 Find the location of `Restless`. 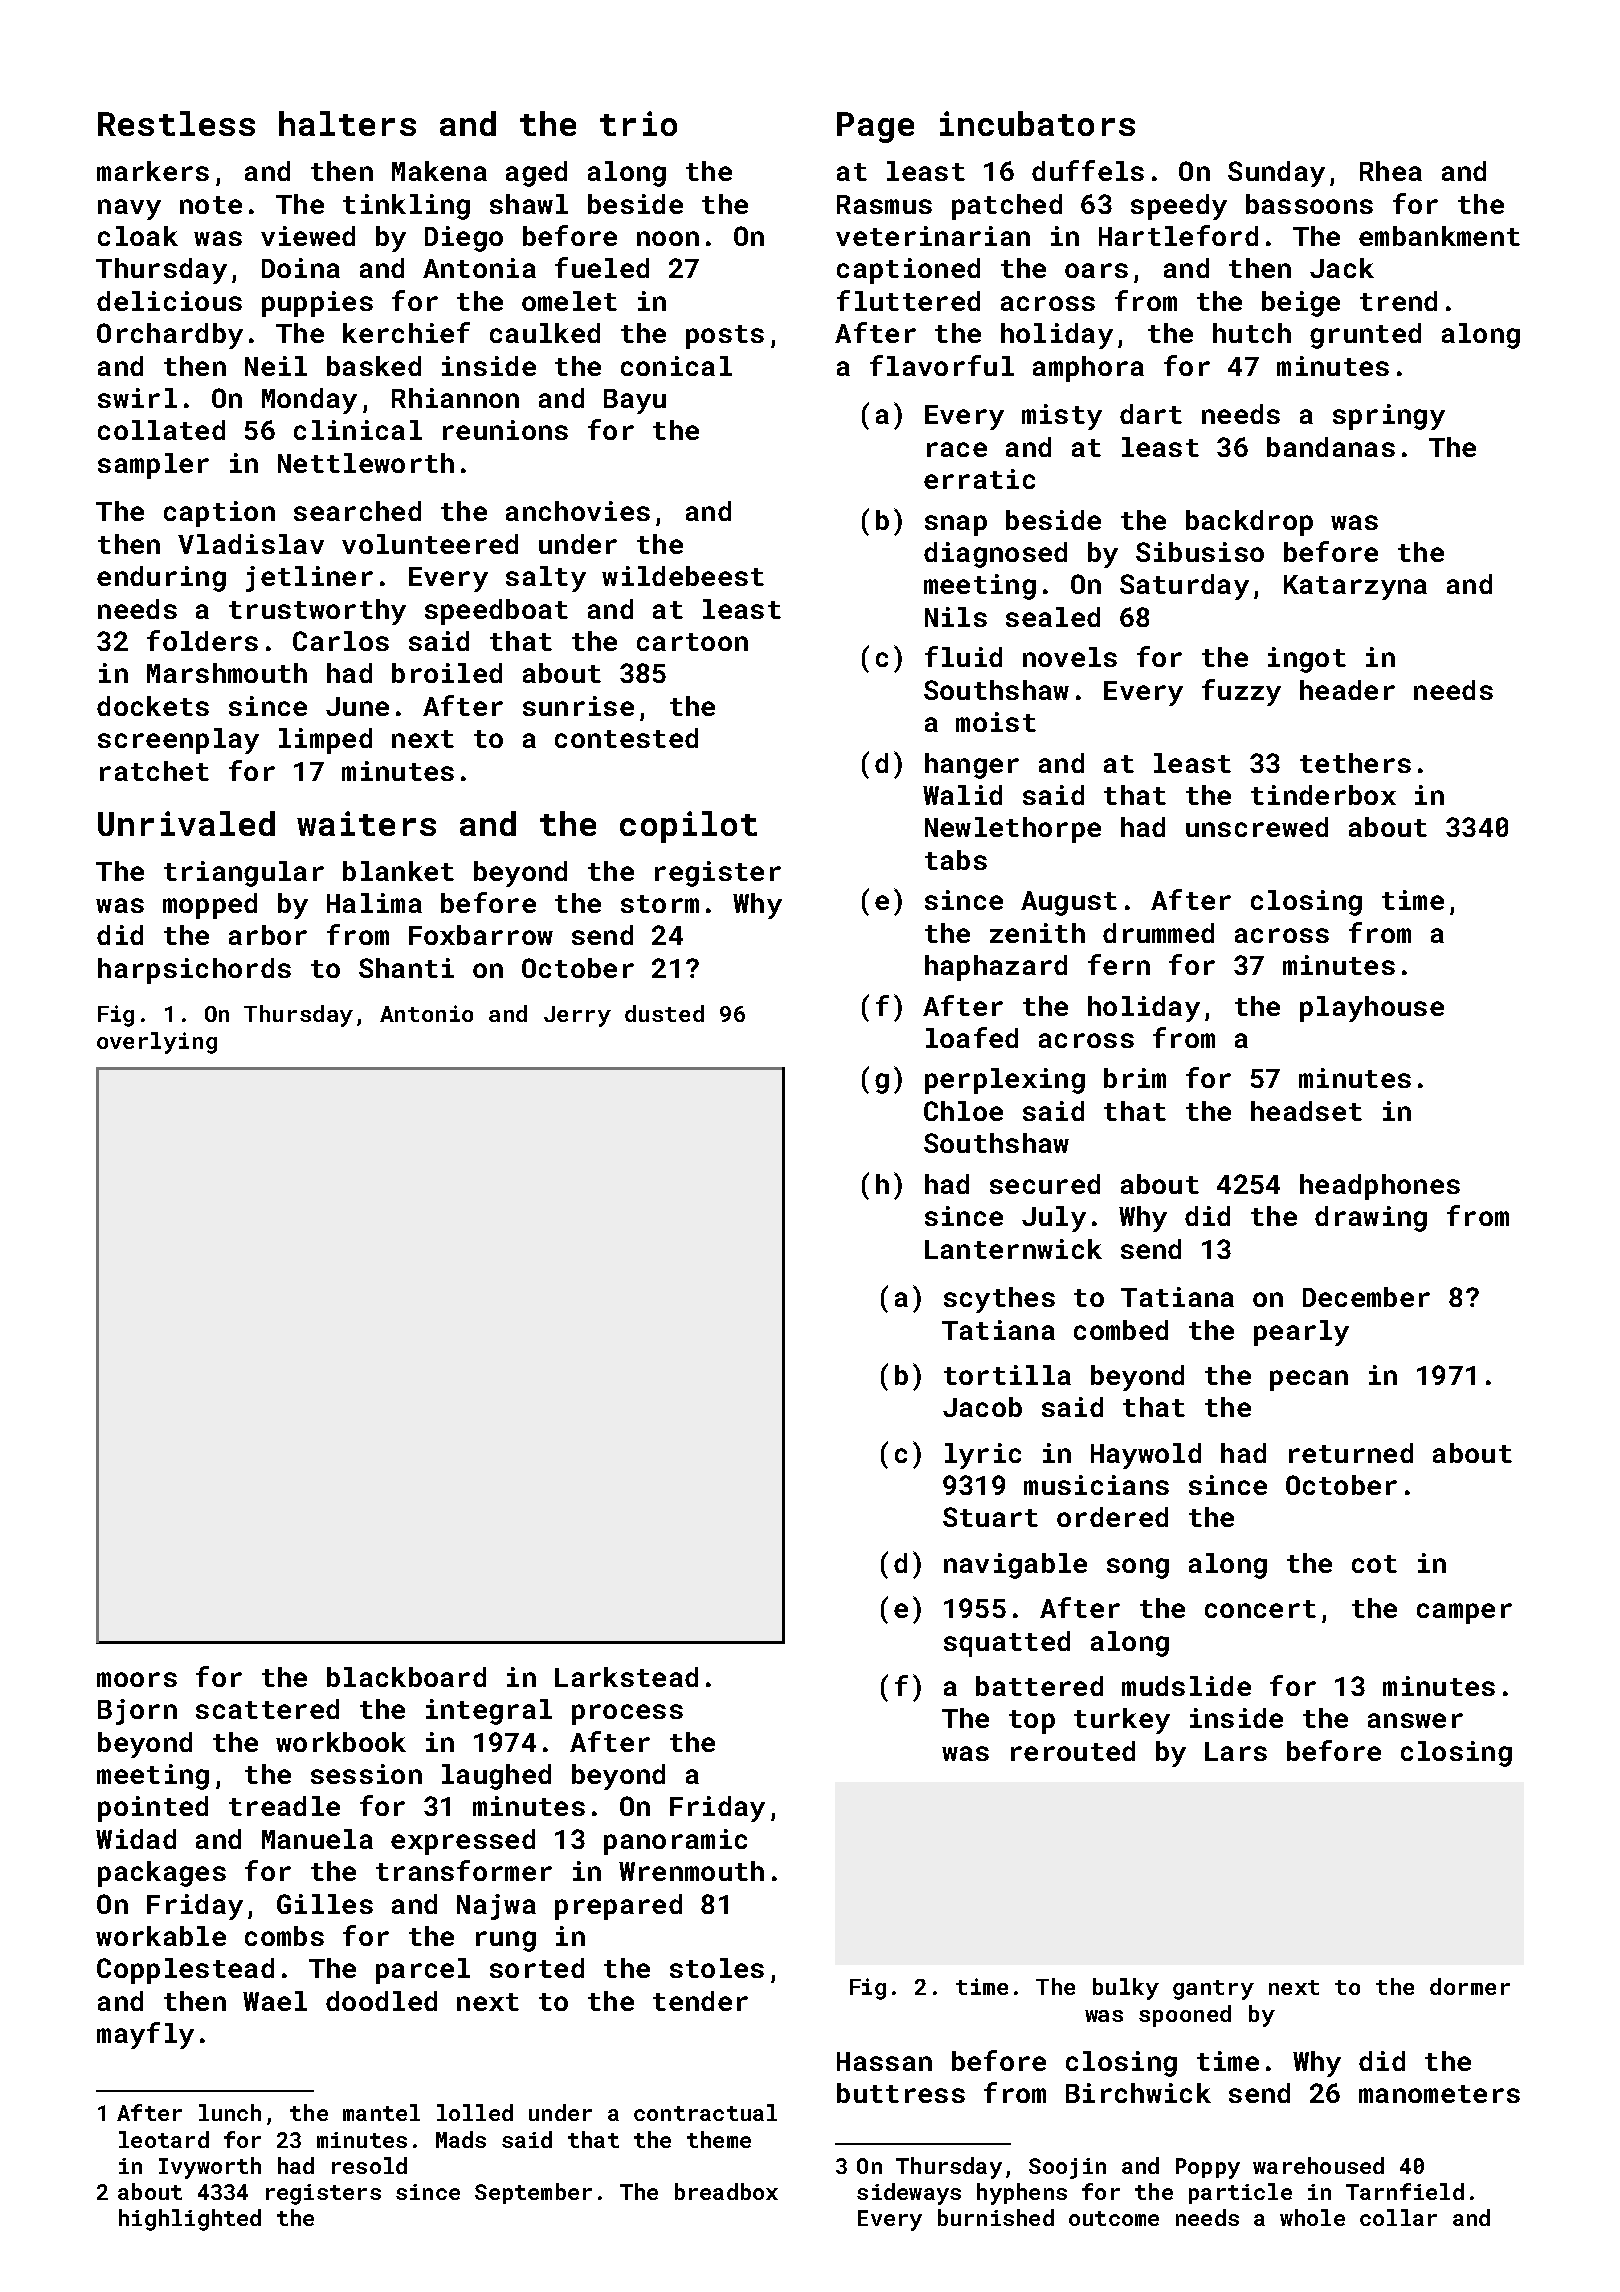

Restless is located at coordinates (176, 123).
